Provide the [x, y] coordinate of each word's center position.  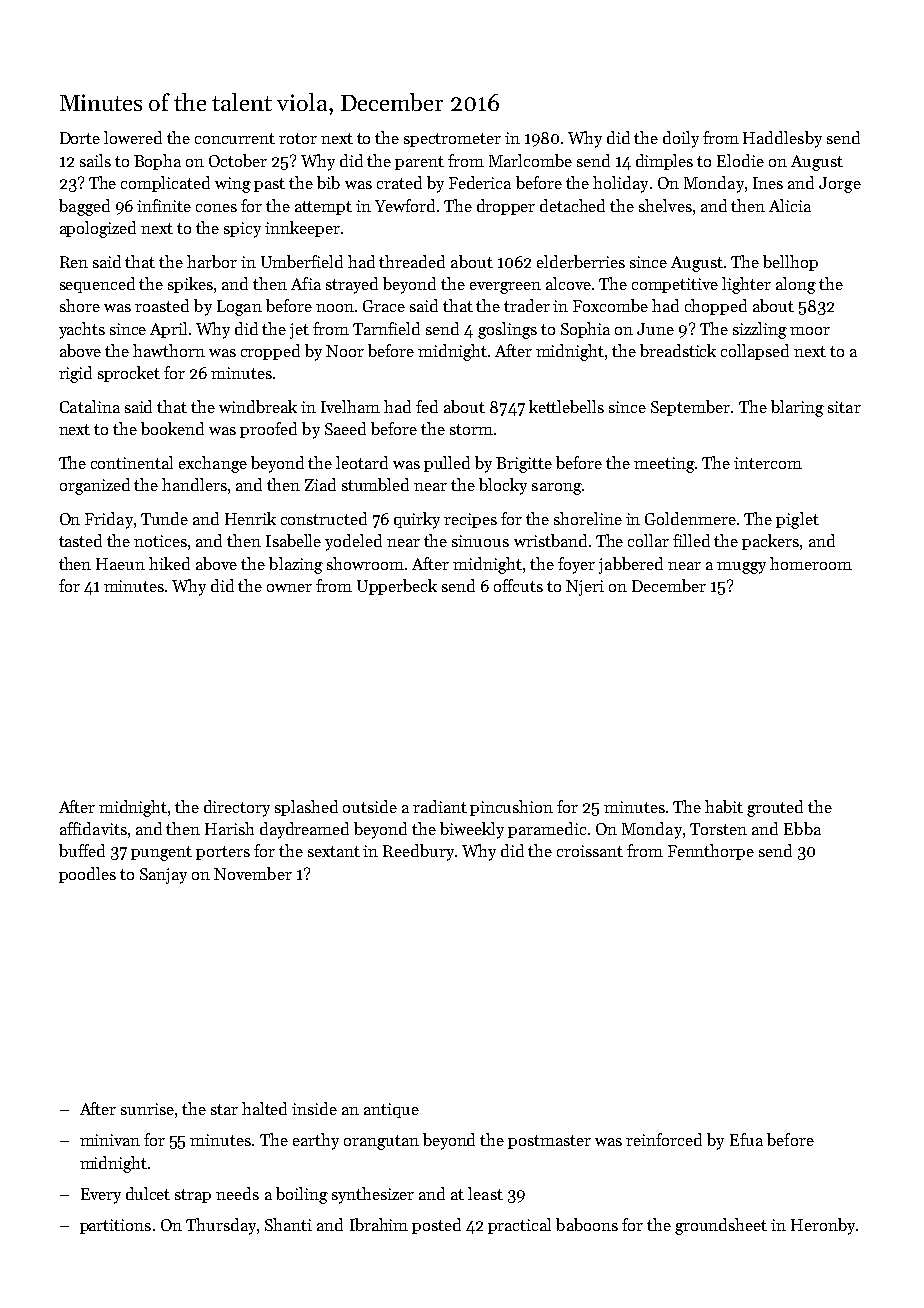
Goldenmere [690, 518]
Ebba [802, 828]
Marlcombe [530, 160]
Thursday [221, 1226]
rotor [298, 138]
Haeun [120, 564]
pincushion [511, 808]
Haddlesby [782, 139]
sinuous [480, 541]
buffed [82, 850]
